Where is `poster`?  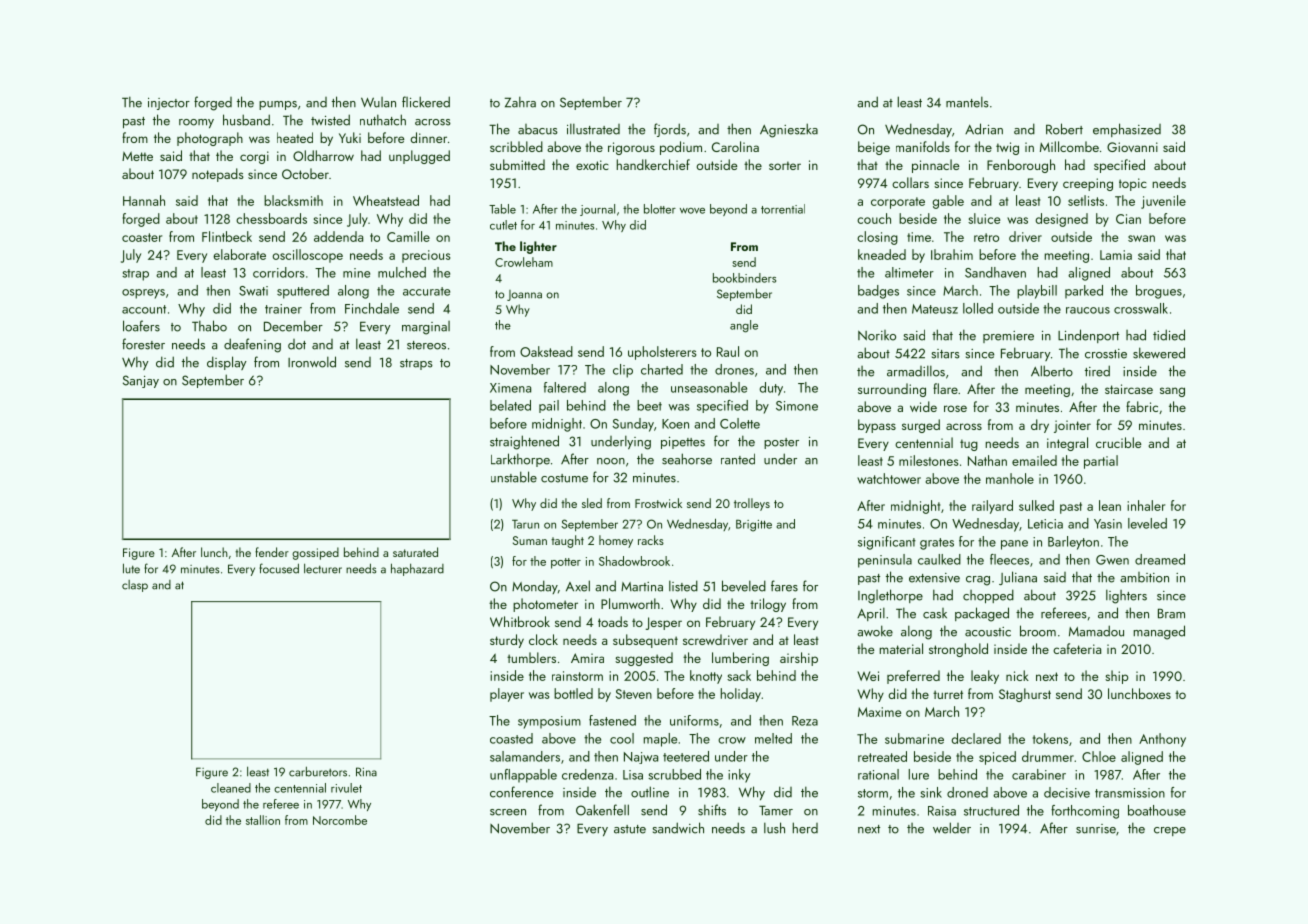 poster is located at coordinates (781, 443).
